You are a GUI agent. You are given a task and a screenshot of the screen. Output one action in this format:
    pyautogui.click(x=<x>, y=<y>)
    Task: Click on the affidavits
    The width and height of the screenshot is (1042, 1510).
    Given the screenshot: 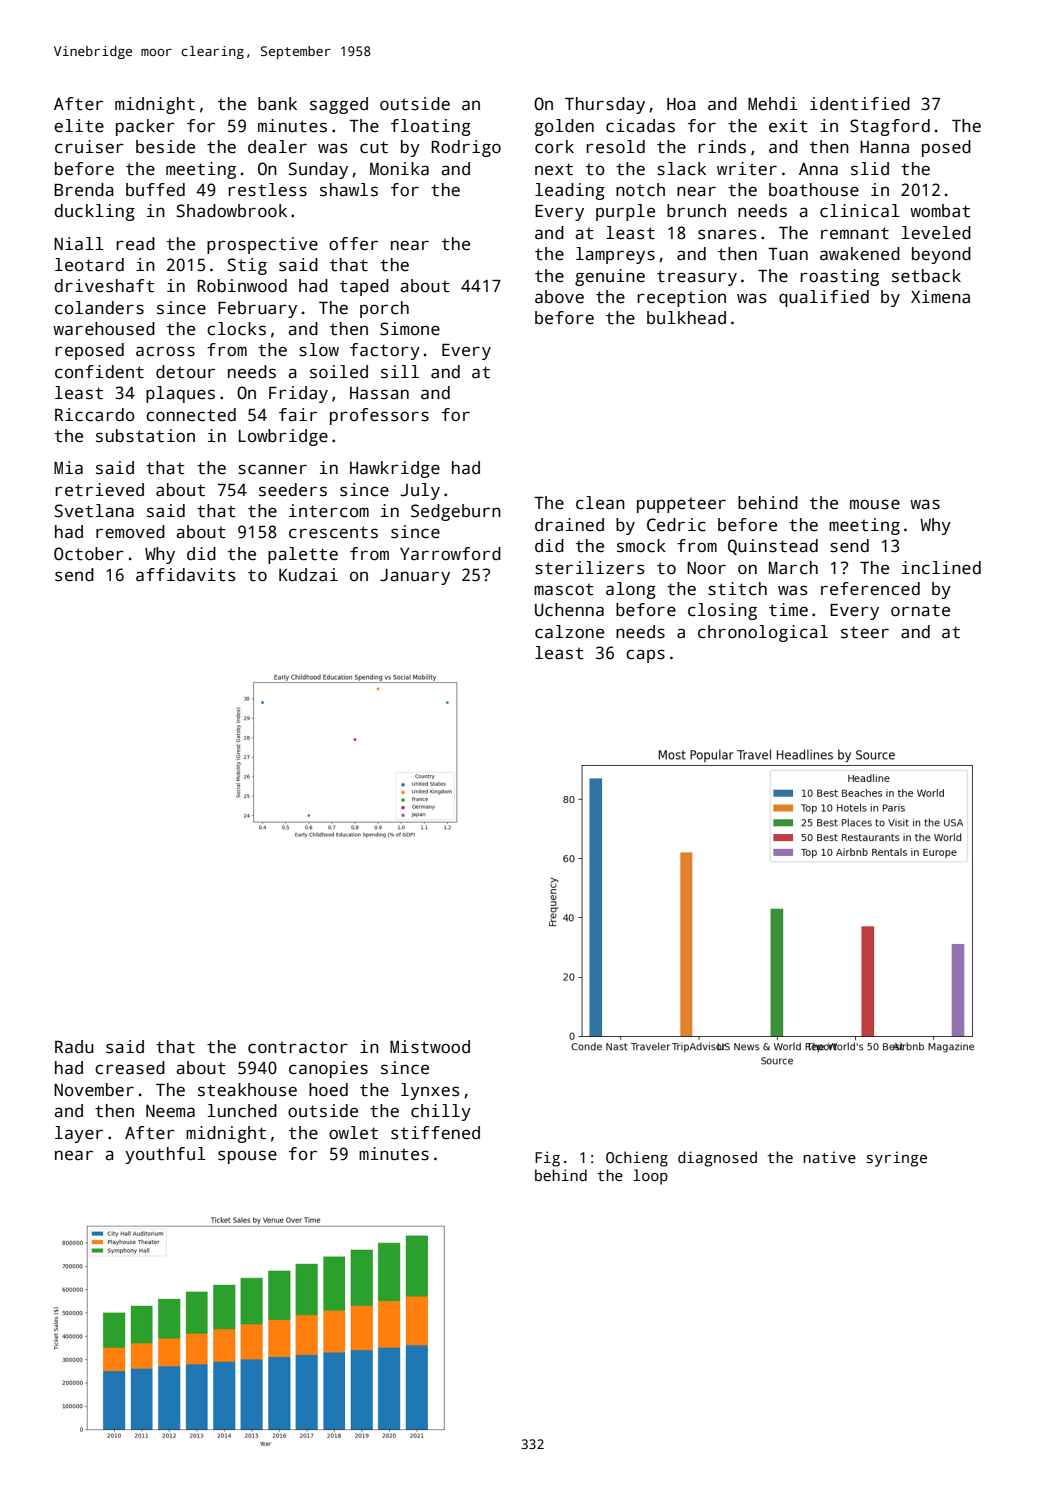 What is the action you would take?
    pyautogui.click(x=185, y=575)
